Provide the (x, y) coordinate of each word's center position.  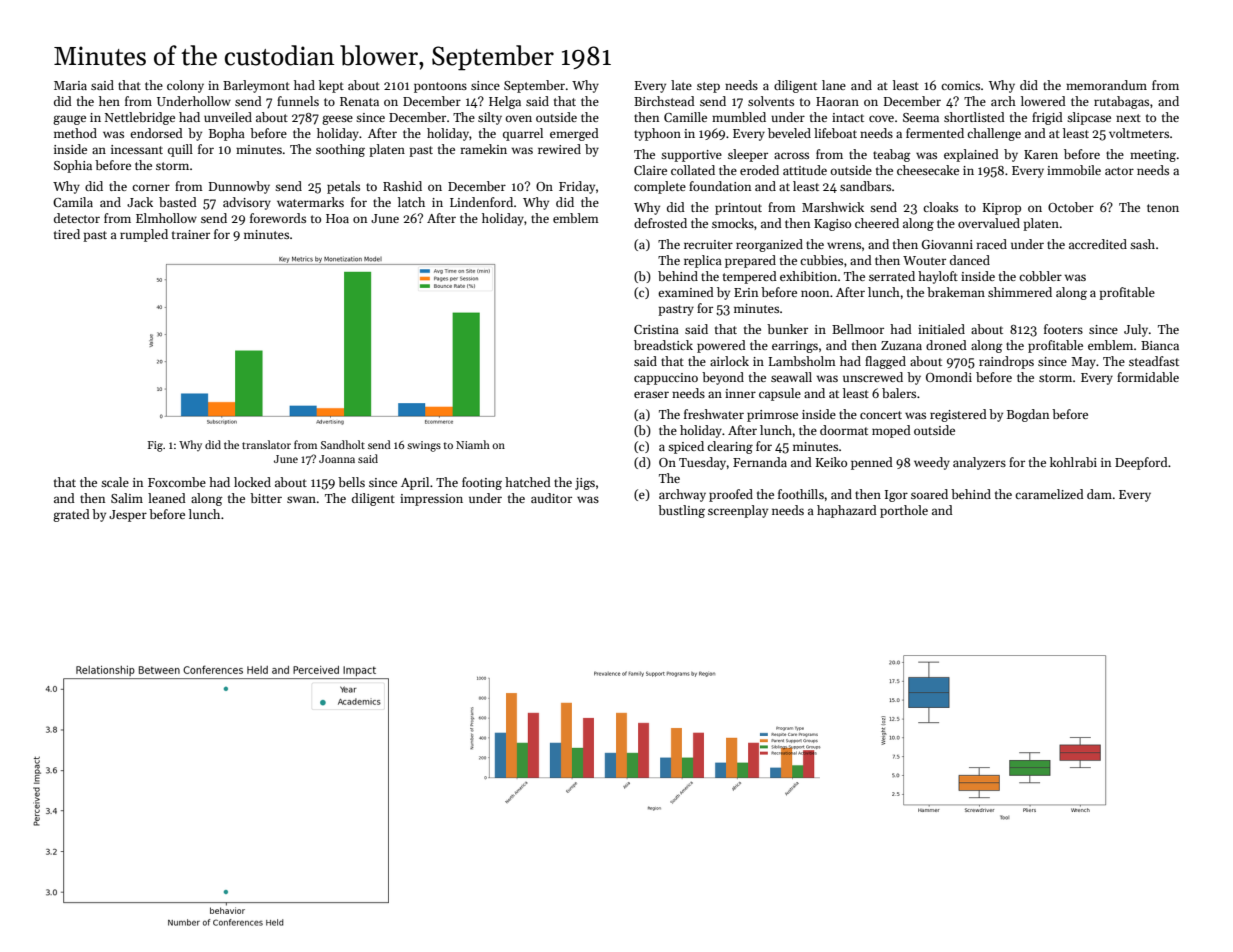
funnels (298, 101)
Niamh (473, 444)
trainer (191, 234)
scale (115, 482)
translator (266, 444)
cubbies (821, 260)
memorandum (1106, 85)
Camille (685, 117)
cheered (877, 223)
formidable (1148, 377)
